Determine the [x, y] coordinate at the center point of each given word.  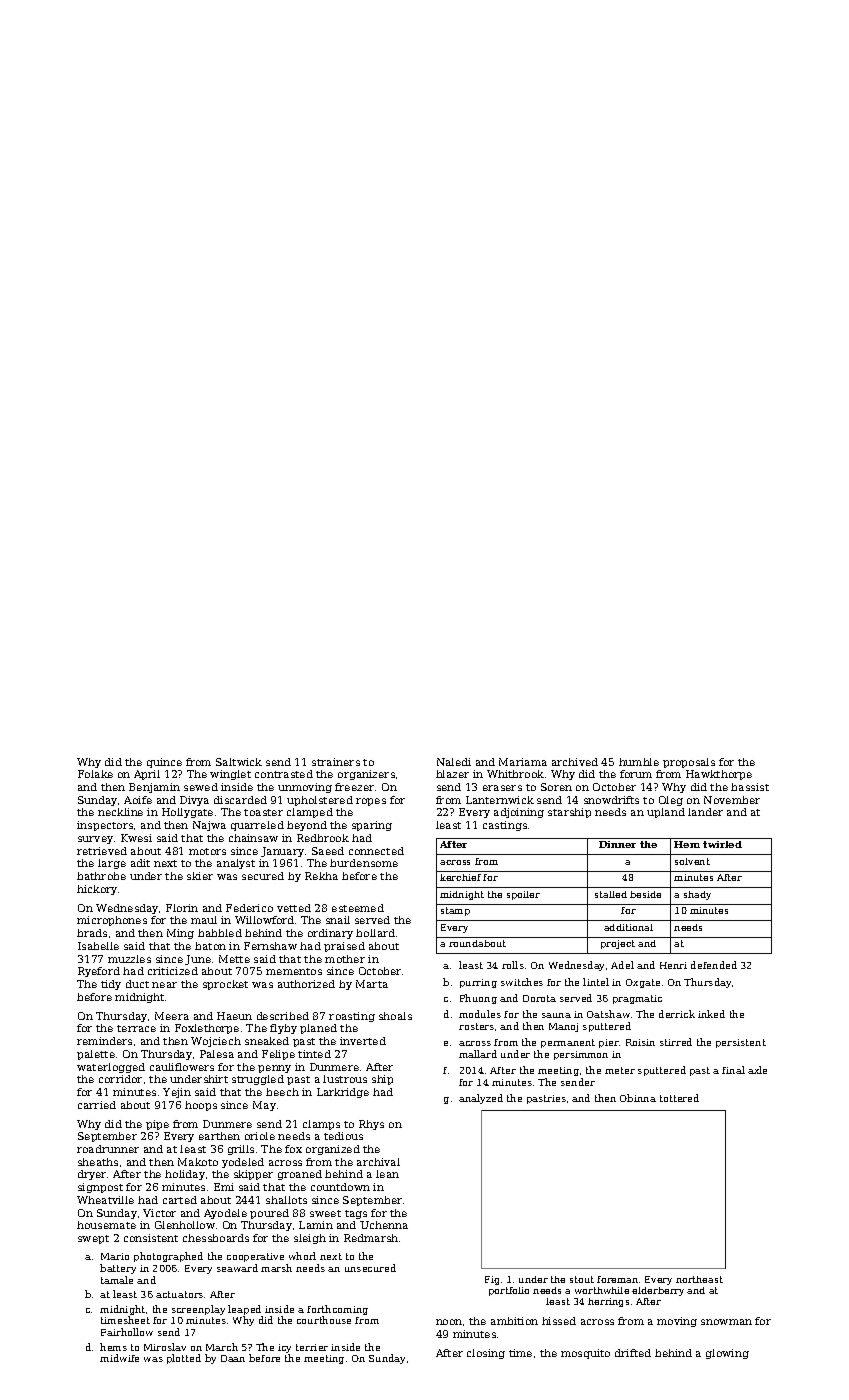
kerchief [460, 877]
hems [113, 1347]
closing [486, 1354]
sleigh [310, 1239]
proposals [689, 763]
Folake [95, 774]
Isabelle [98, 946]
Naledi [454, 762]
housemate [106, 1225]
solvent [692, 861]
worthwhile [602, 1290]
